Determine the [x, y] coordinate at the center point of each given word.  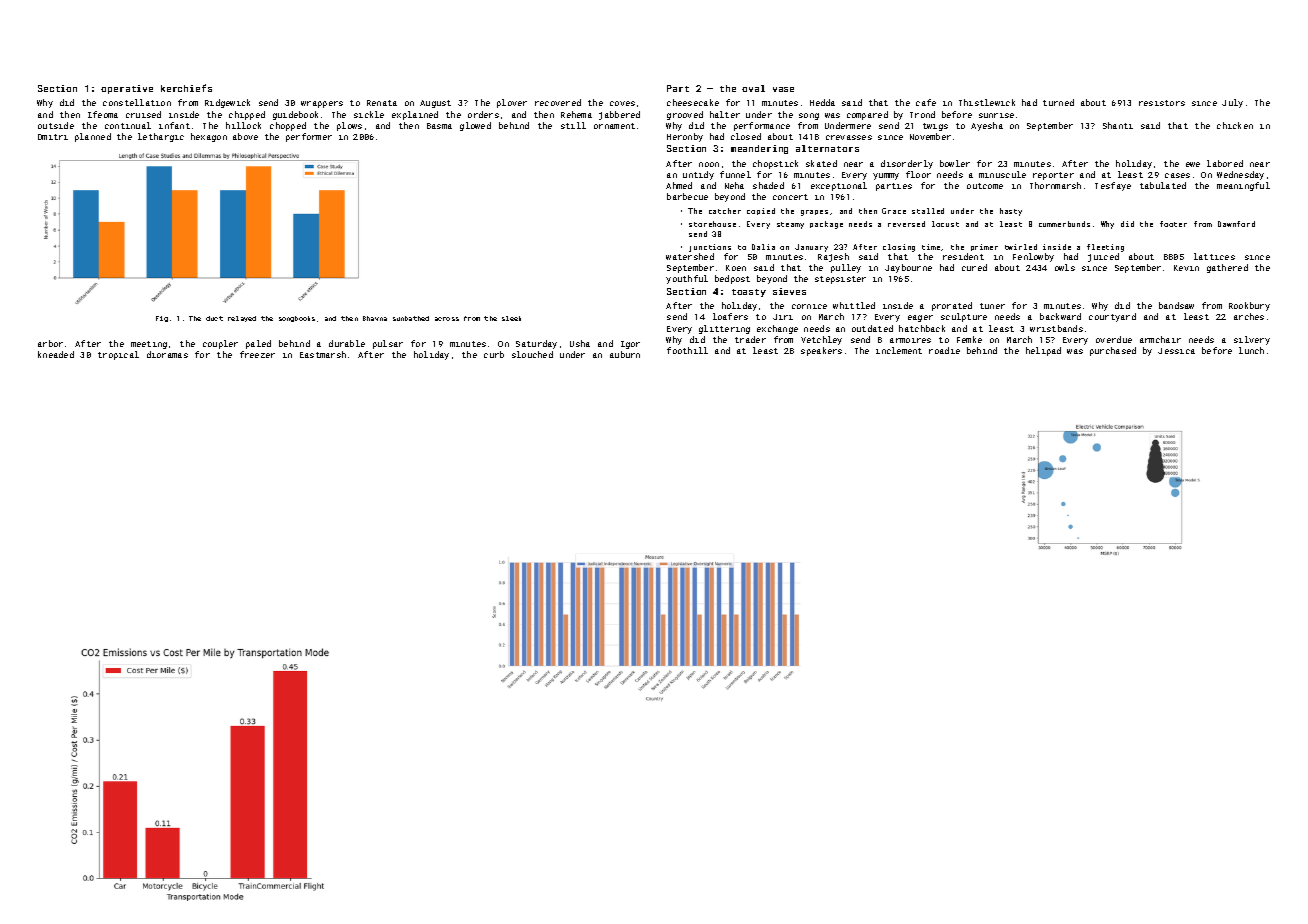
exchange [777, 329]
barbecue [687, 196]
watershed [690, 256]
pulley [846, 268]
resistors [1162, 103]
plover [512, 103]
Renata [382, 103]
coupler [220, 344]
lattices [1214, 256]
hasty [1011, 212]
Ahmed [679, 185]
